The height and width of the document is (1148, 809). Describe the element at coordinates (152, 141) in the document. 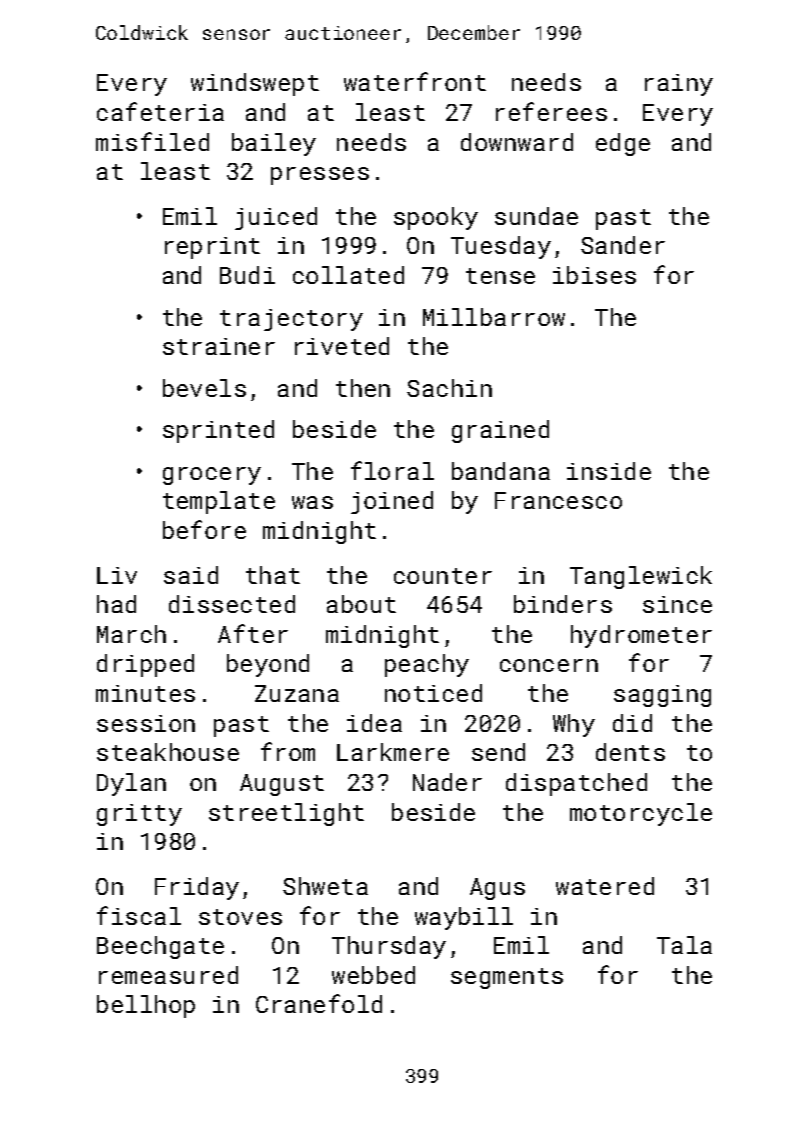

I see `misfiled` at that location.
